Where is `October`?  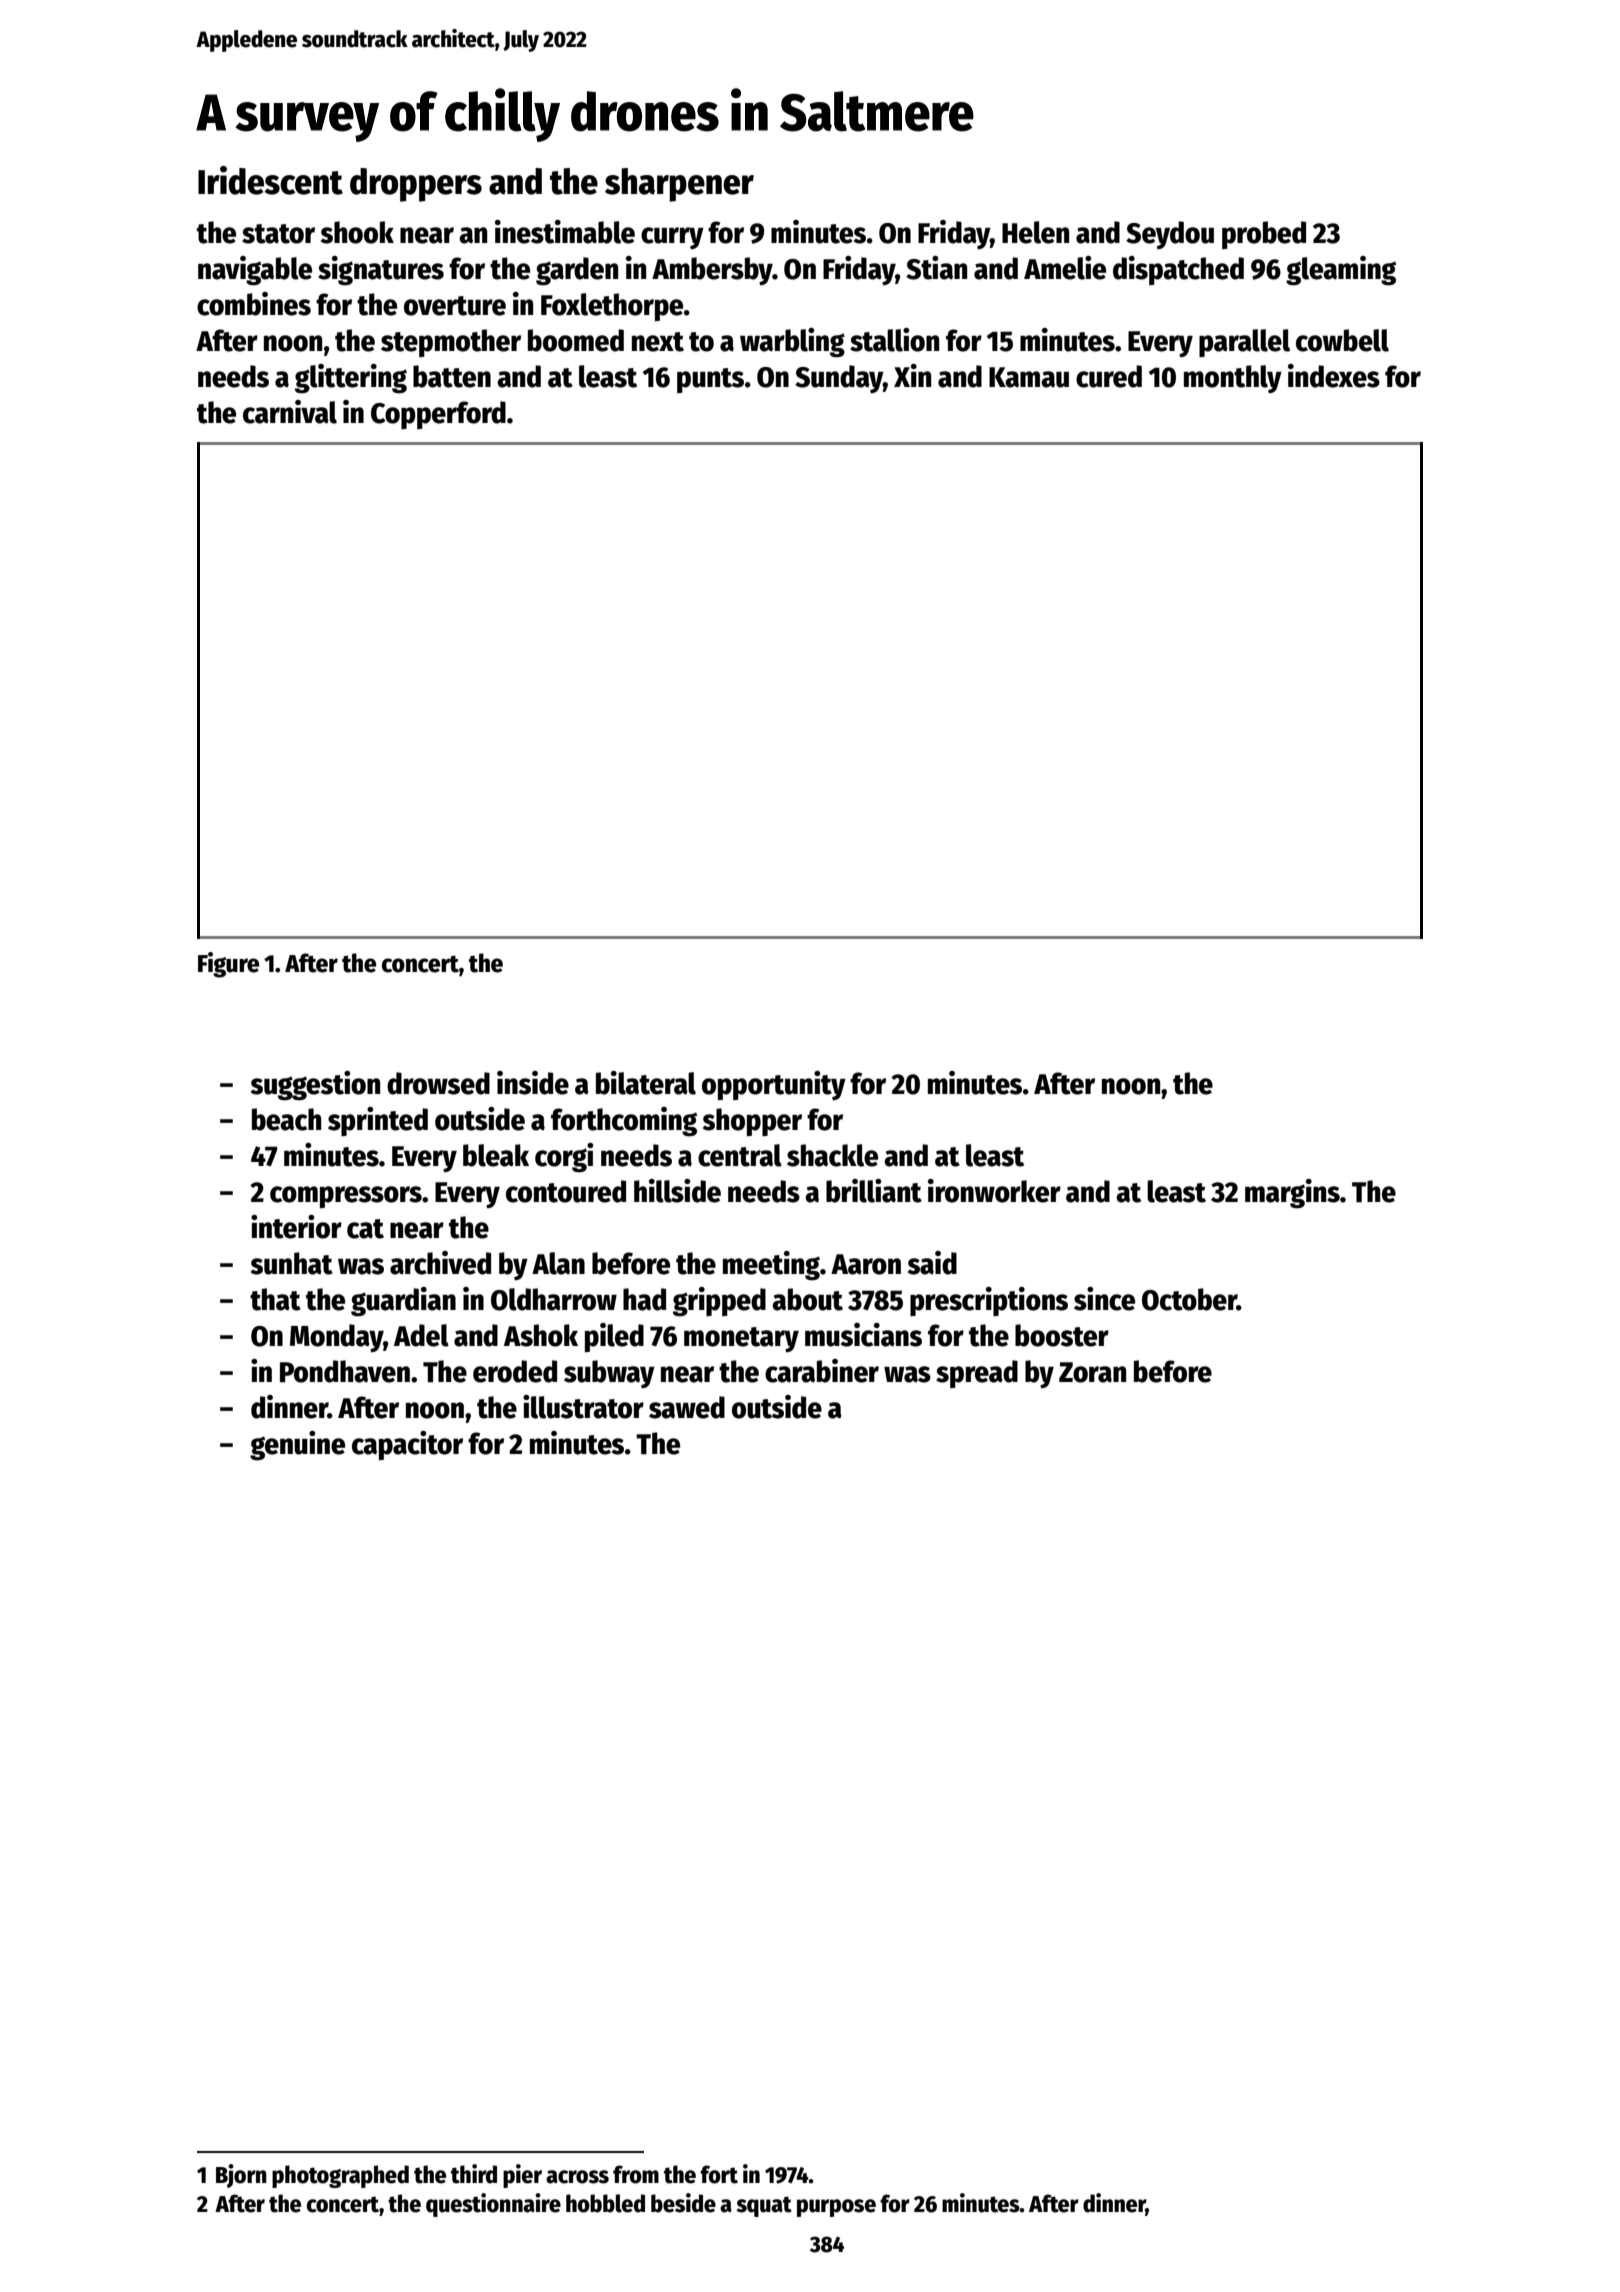
October is located at coordinates (1189, 1299).
